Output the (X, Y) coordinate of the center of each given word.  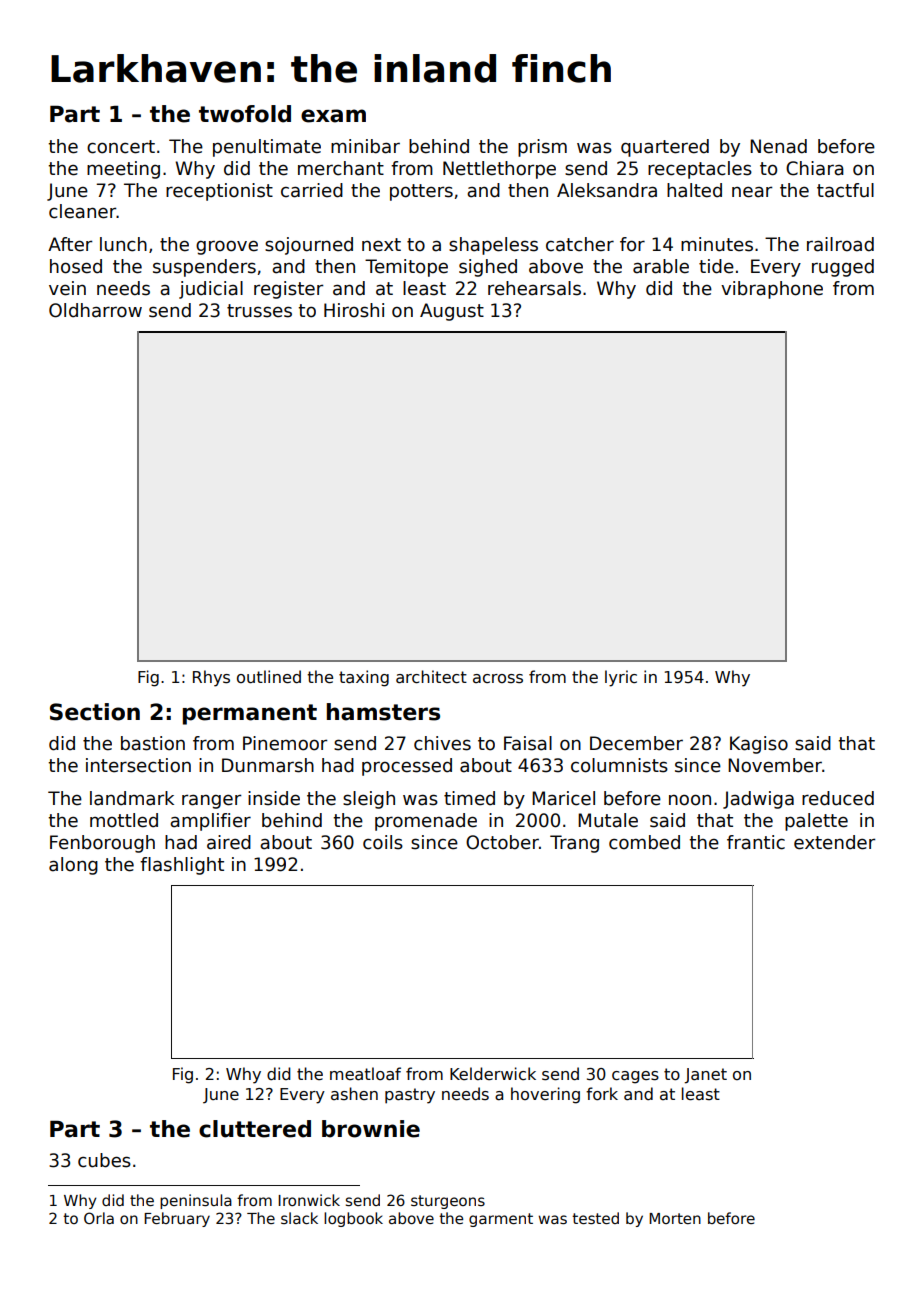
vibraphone (772, 290)
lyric (621, 678)
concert (121, 147)
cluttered (255, 1129)
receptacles (700, 170)
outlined (269, 676)
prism (542, 148)
